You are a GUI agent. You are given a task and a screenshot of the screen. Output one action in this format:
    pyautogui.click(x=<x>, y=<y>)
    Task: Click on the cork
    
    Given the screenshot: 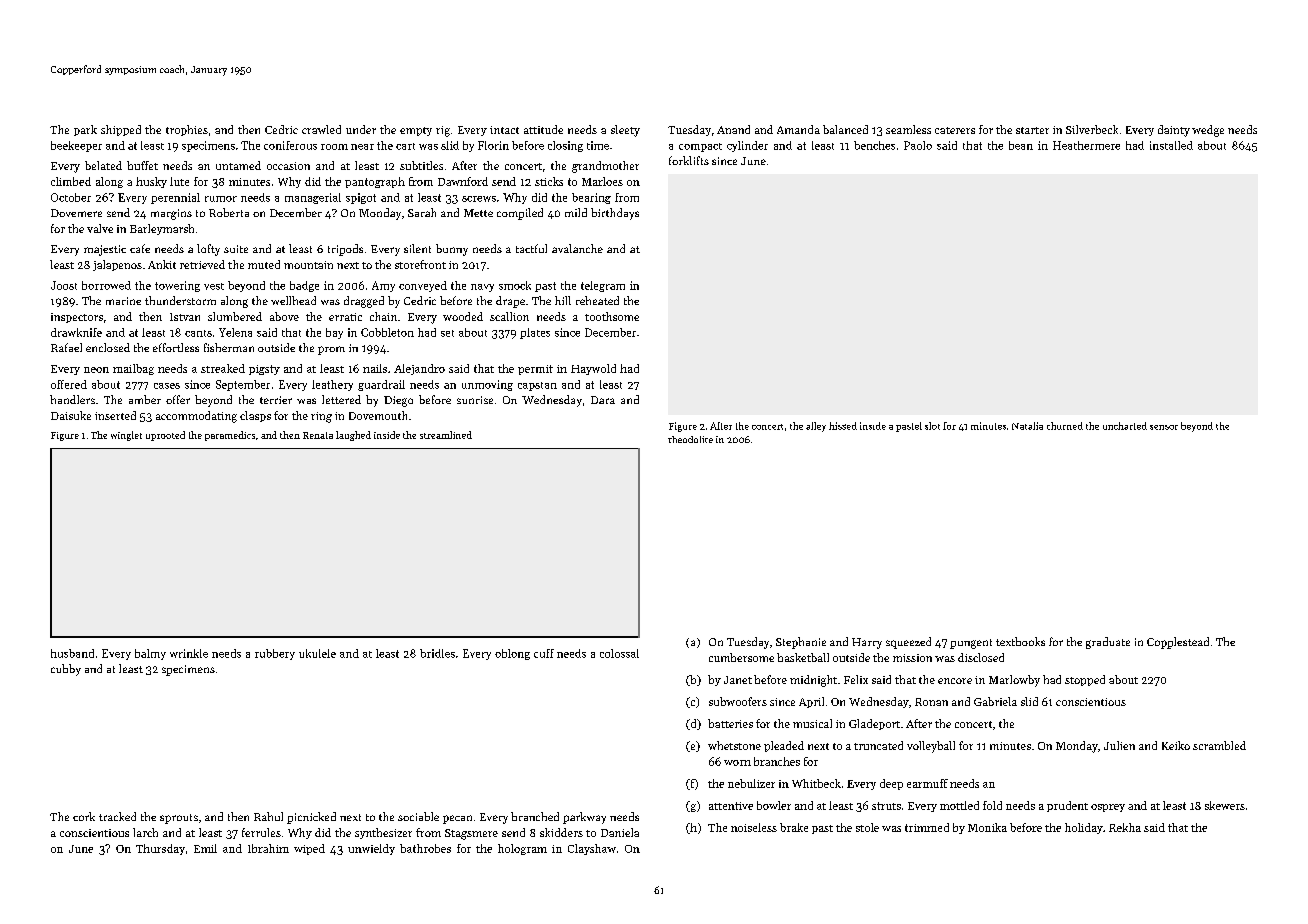 What is the action you would take?
    pyautogui.click(x=84, y=816)
